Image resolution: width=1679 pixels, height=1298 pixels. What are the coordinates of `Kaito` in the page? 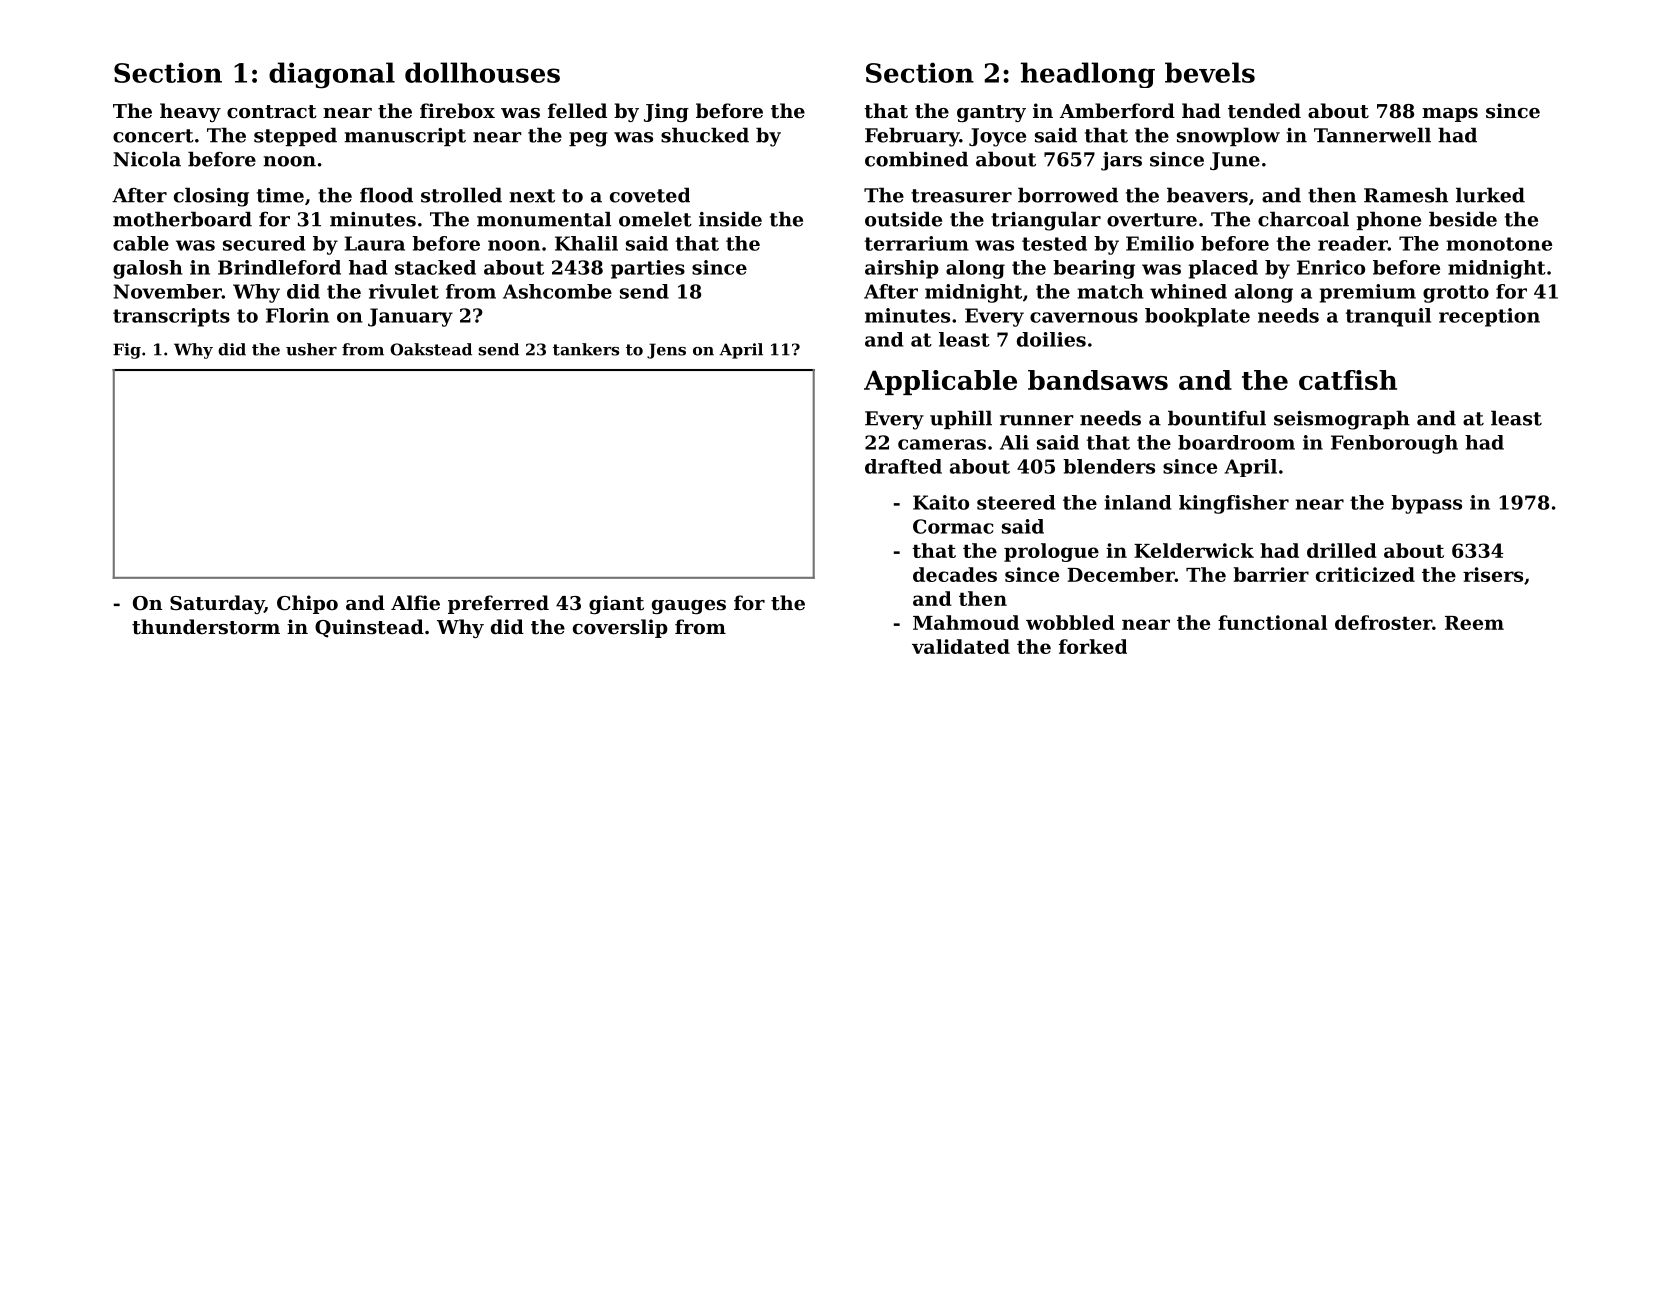 It's located at (941, 502).
